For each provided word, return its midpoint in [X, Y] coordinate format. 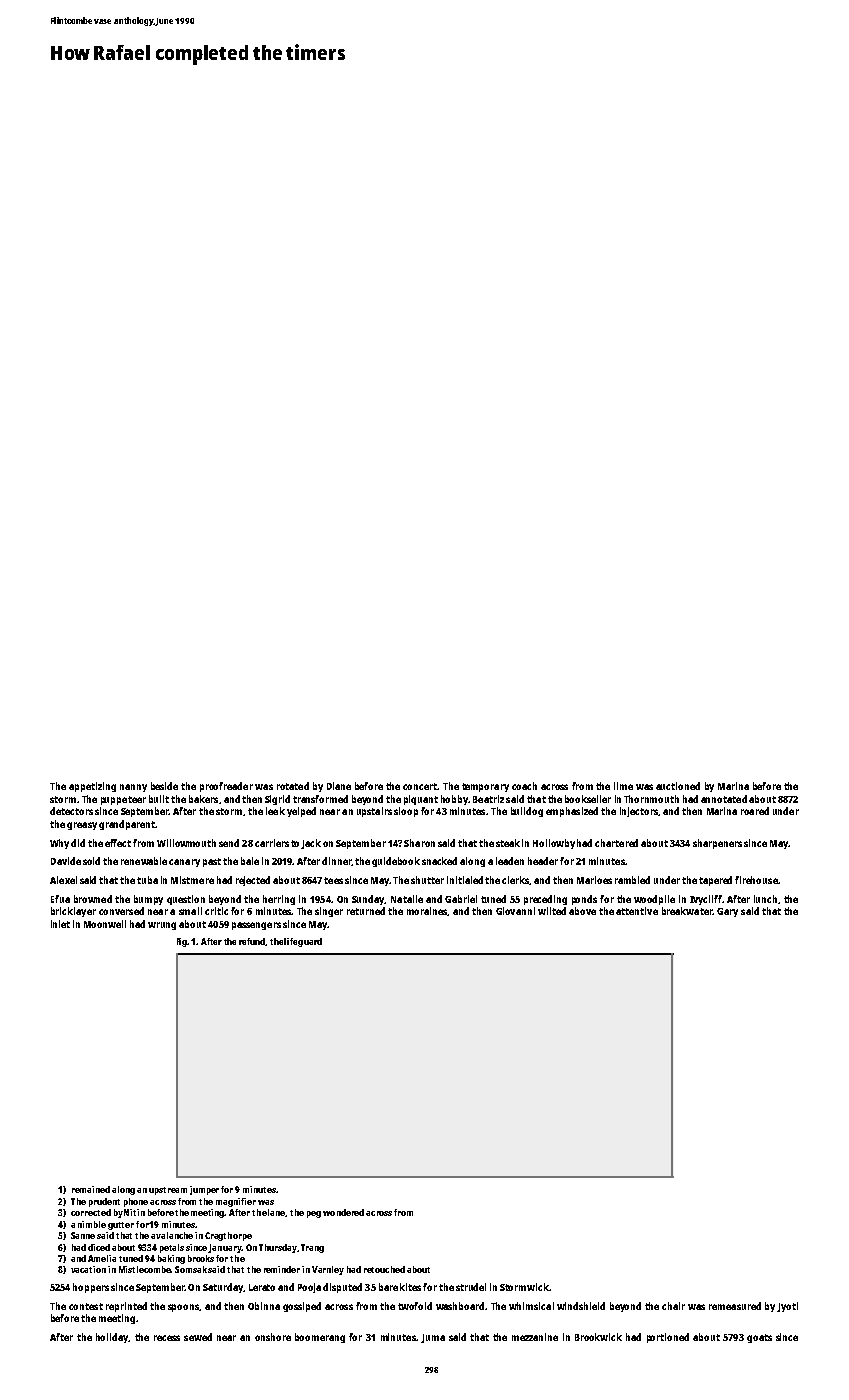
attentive [637, 911]
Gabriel [461, 899]
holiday [112, 1338]
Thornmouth [651, 799]
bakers [203, 799]
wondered [343, 1212]
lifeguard [303, 942]
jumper [204, 1190]
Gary [727, 912]
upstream [168, 1191]
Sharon [419, 843]
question [186, 900]
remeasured [735, 1306]
